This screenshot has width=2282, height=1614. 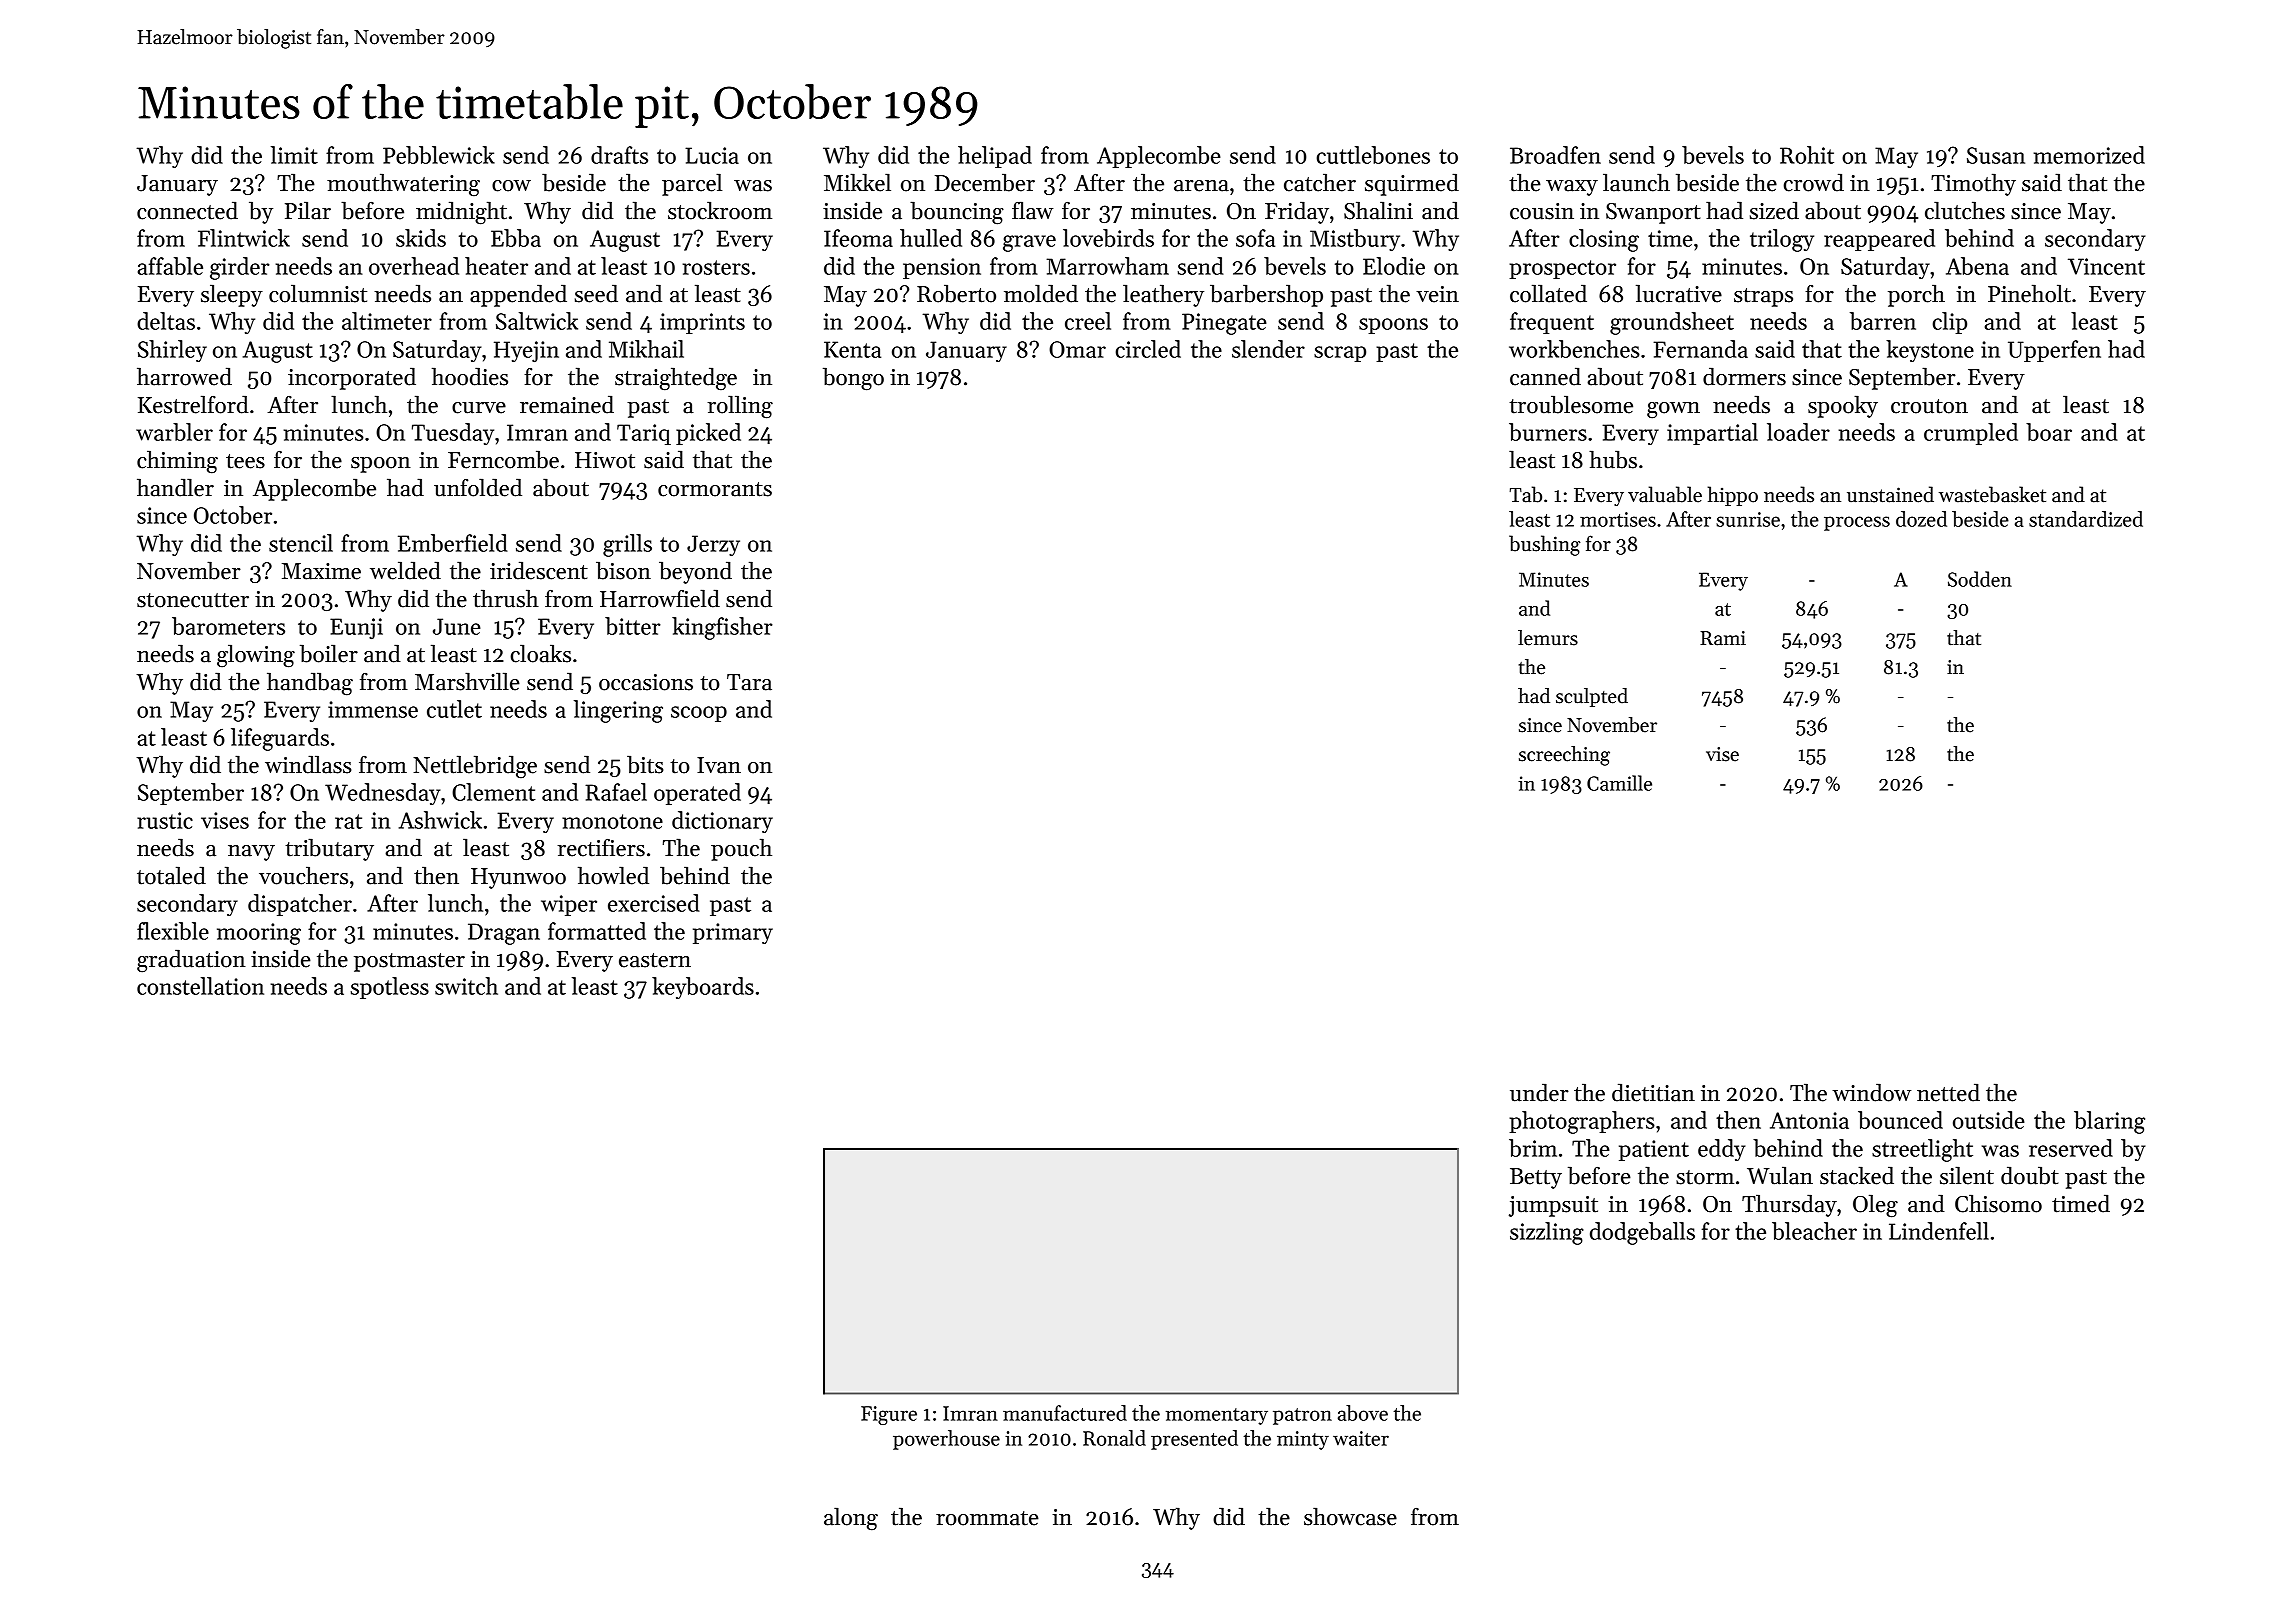 What do you see at coordinates (1533, 1148) in the screenshot?
I see `brim` at bounding box center [1533, 1148].
